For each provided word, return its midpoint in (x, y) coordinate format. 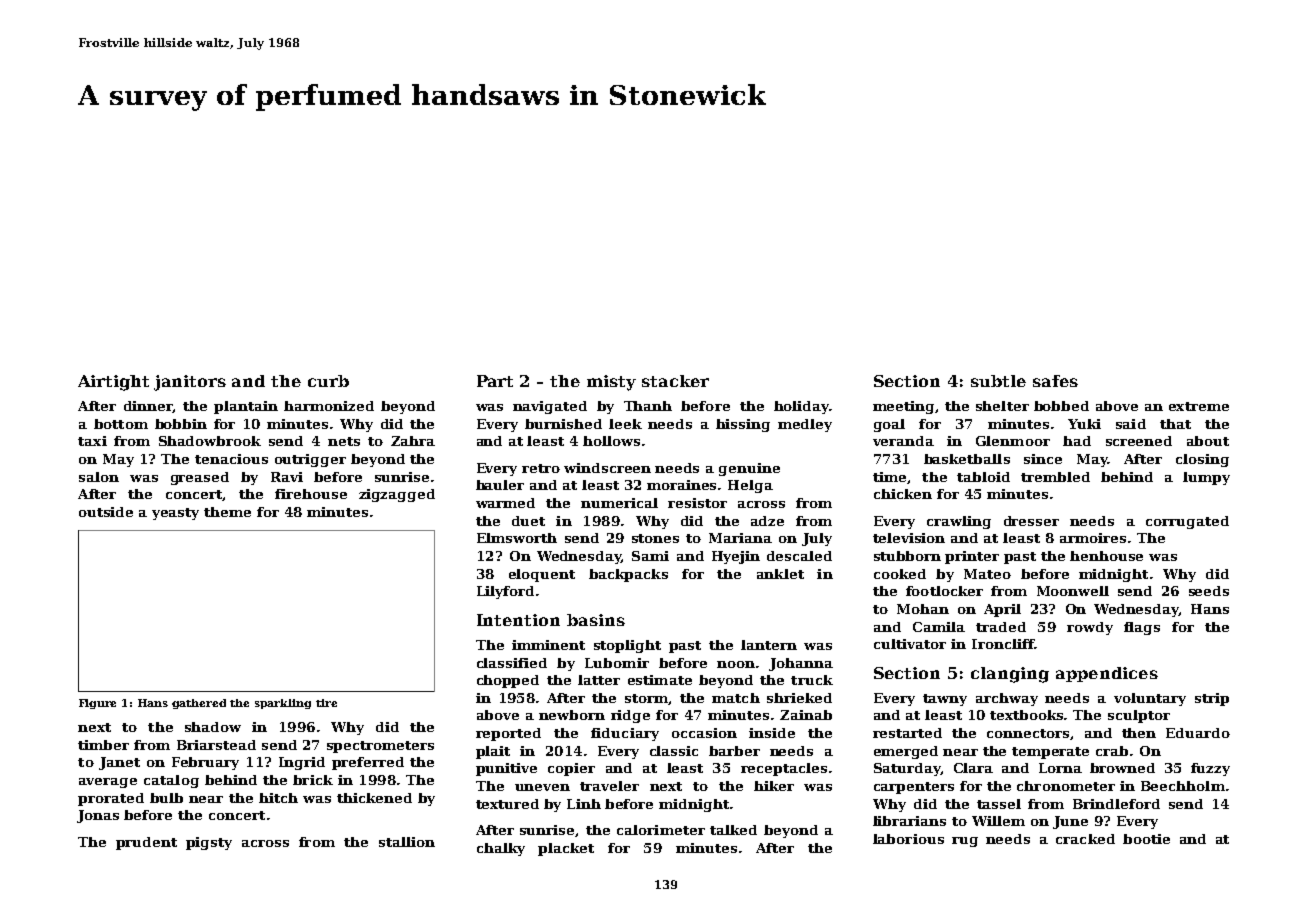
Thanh (648, 406)
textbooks (1027, 715)
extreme (1199, 406)
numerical (619, 503)
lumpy (1206, 478)
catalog (171, 781)
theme (227, 512)
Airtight (113, 383)
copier (571, 769)
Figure (97, 704)
